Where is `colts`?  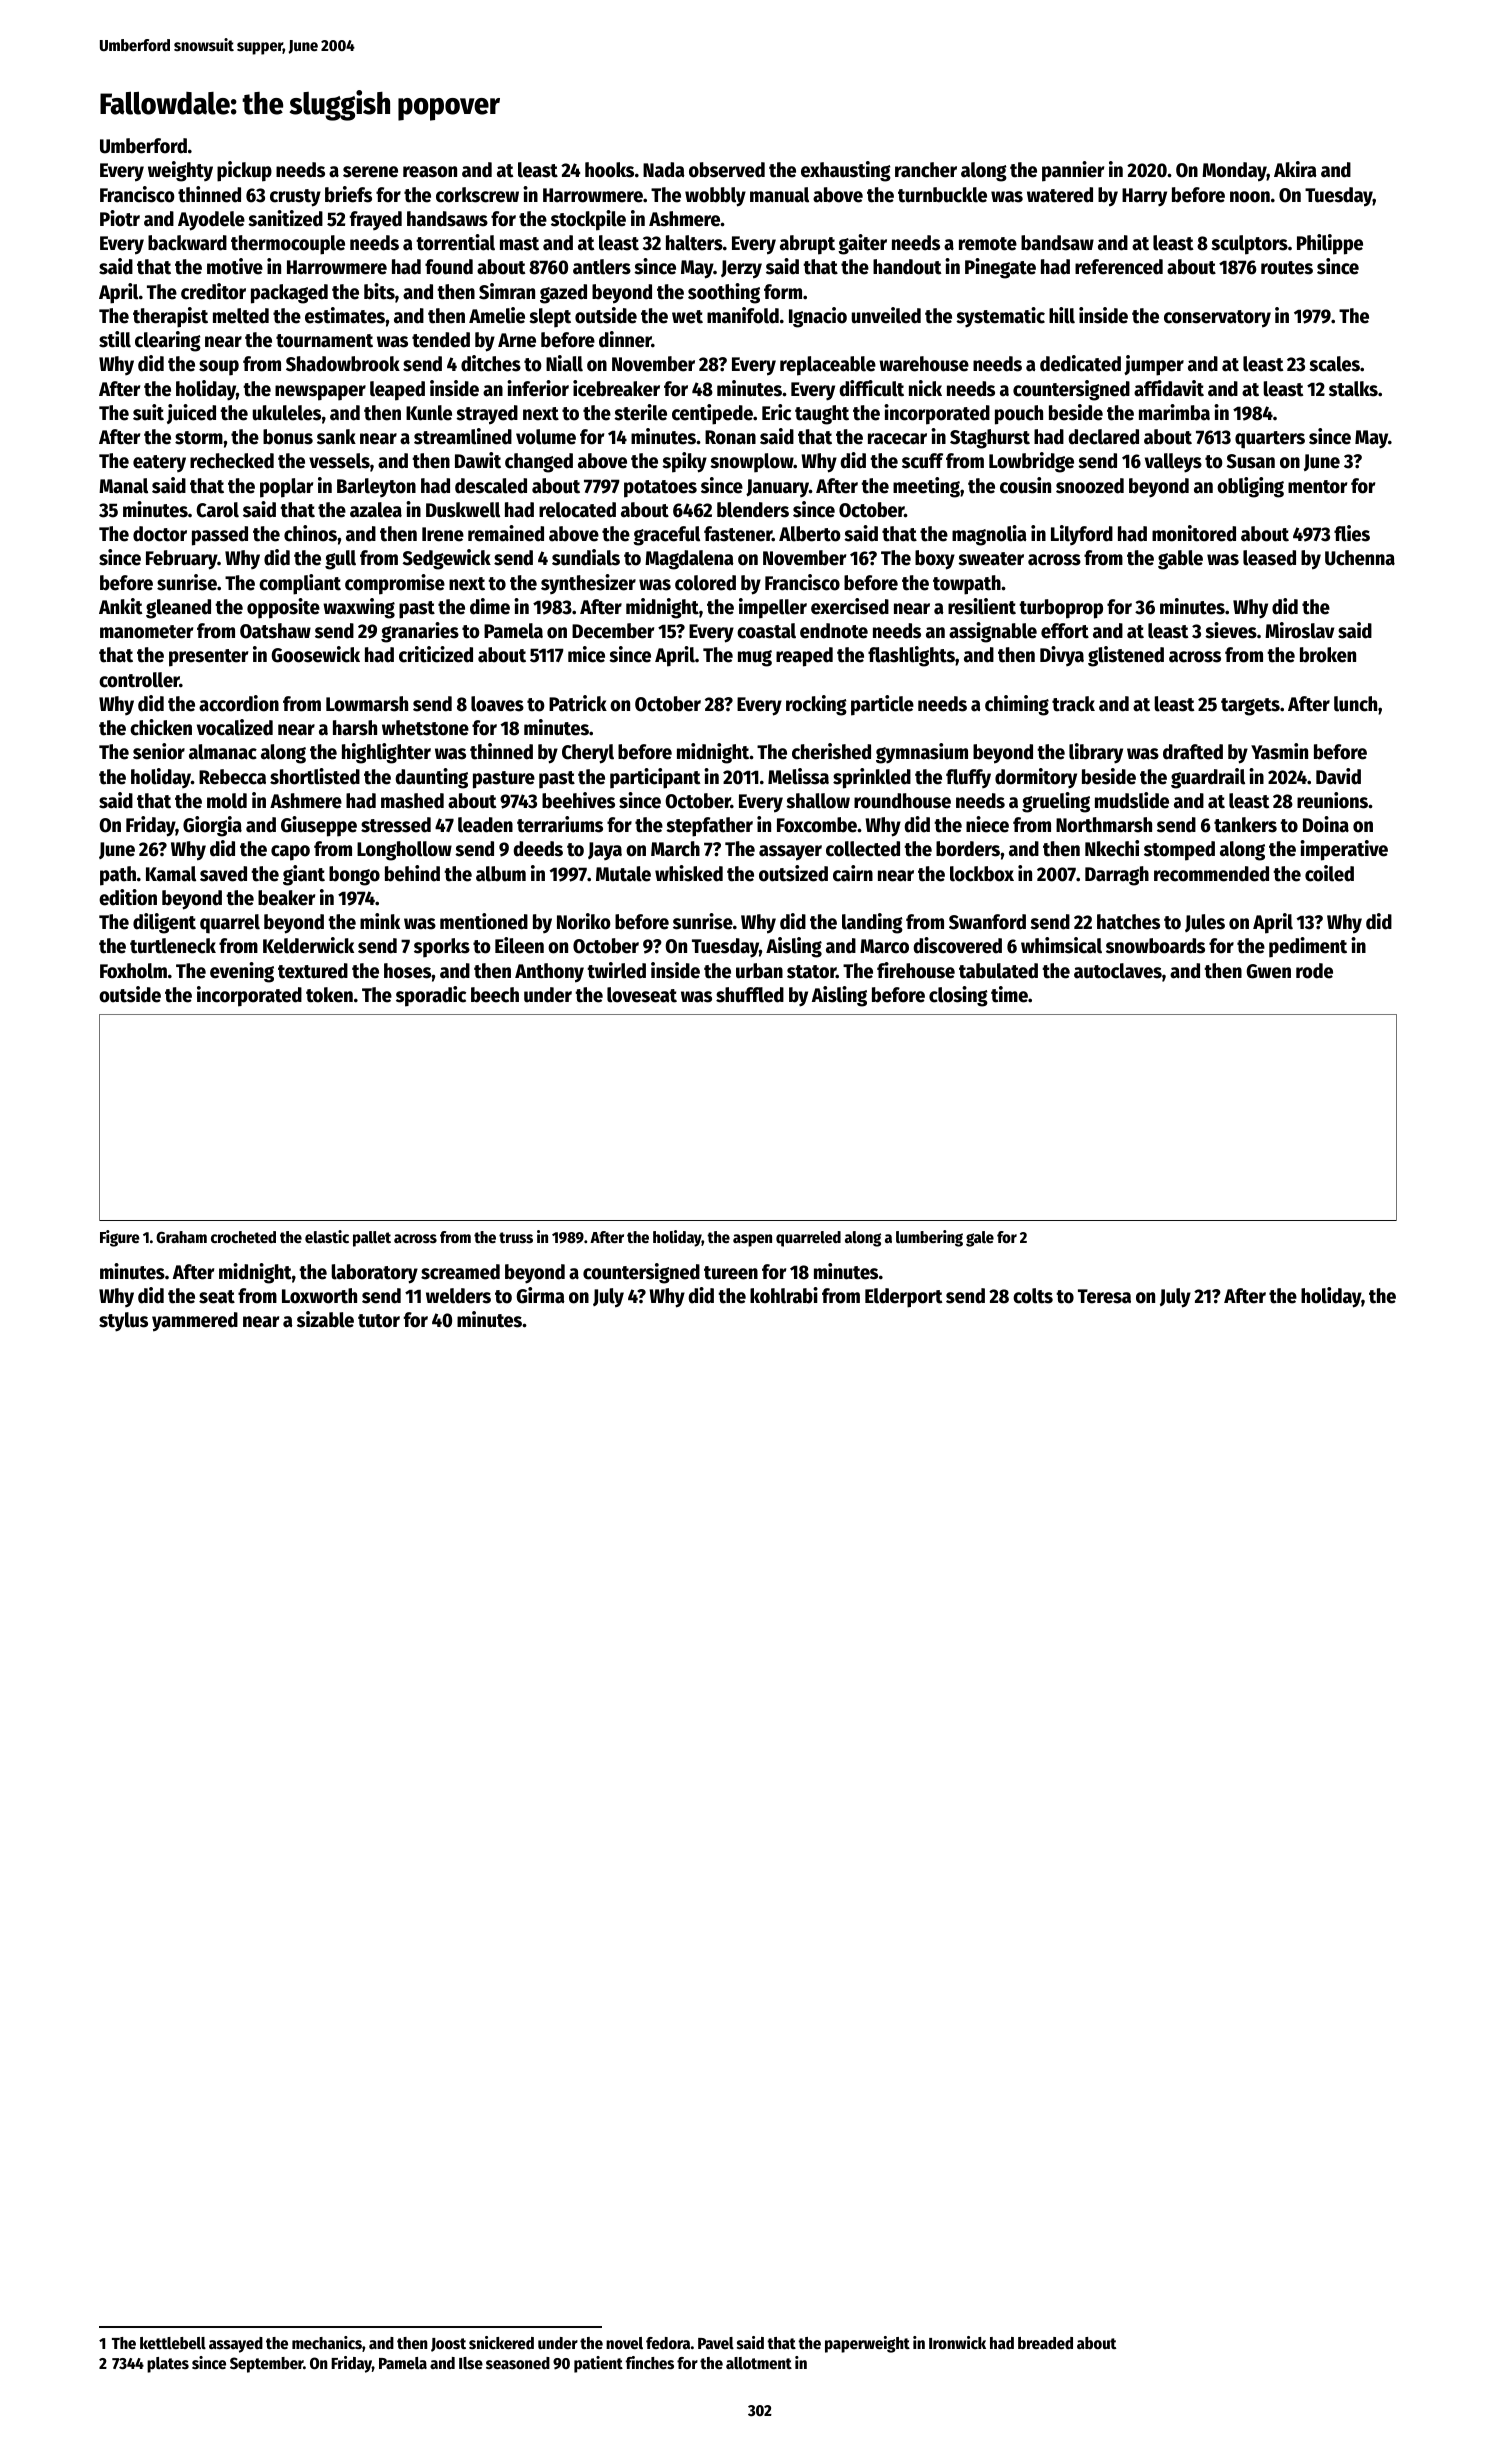
colts is located at coordinates (1033, 1296).
